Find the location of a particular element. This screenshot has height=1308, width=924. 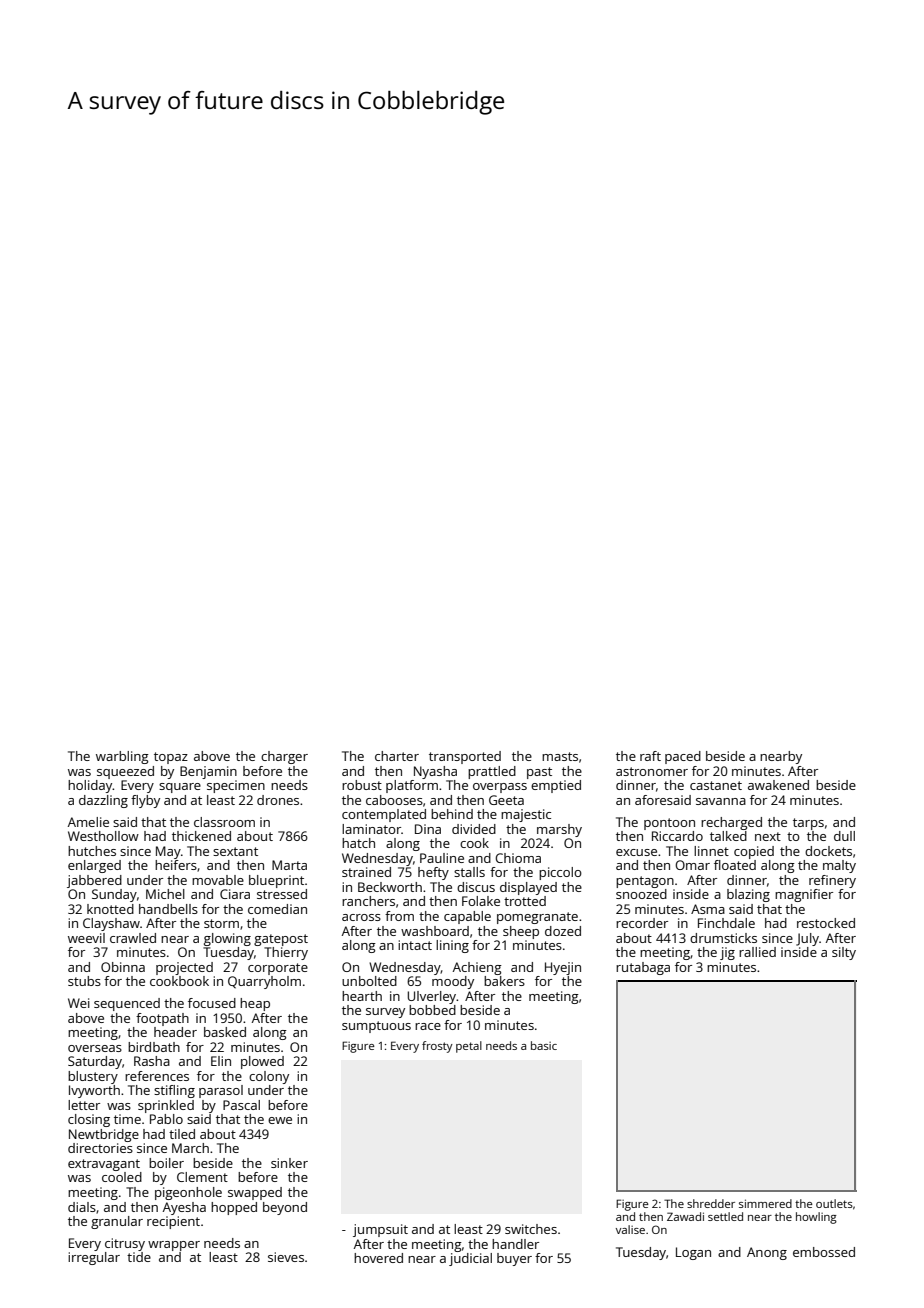

simmered is located at coordinates (765, 1203).
